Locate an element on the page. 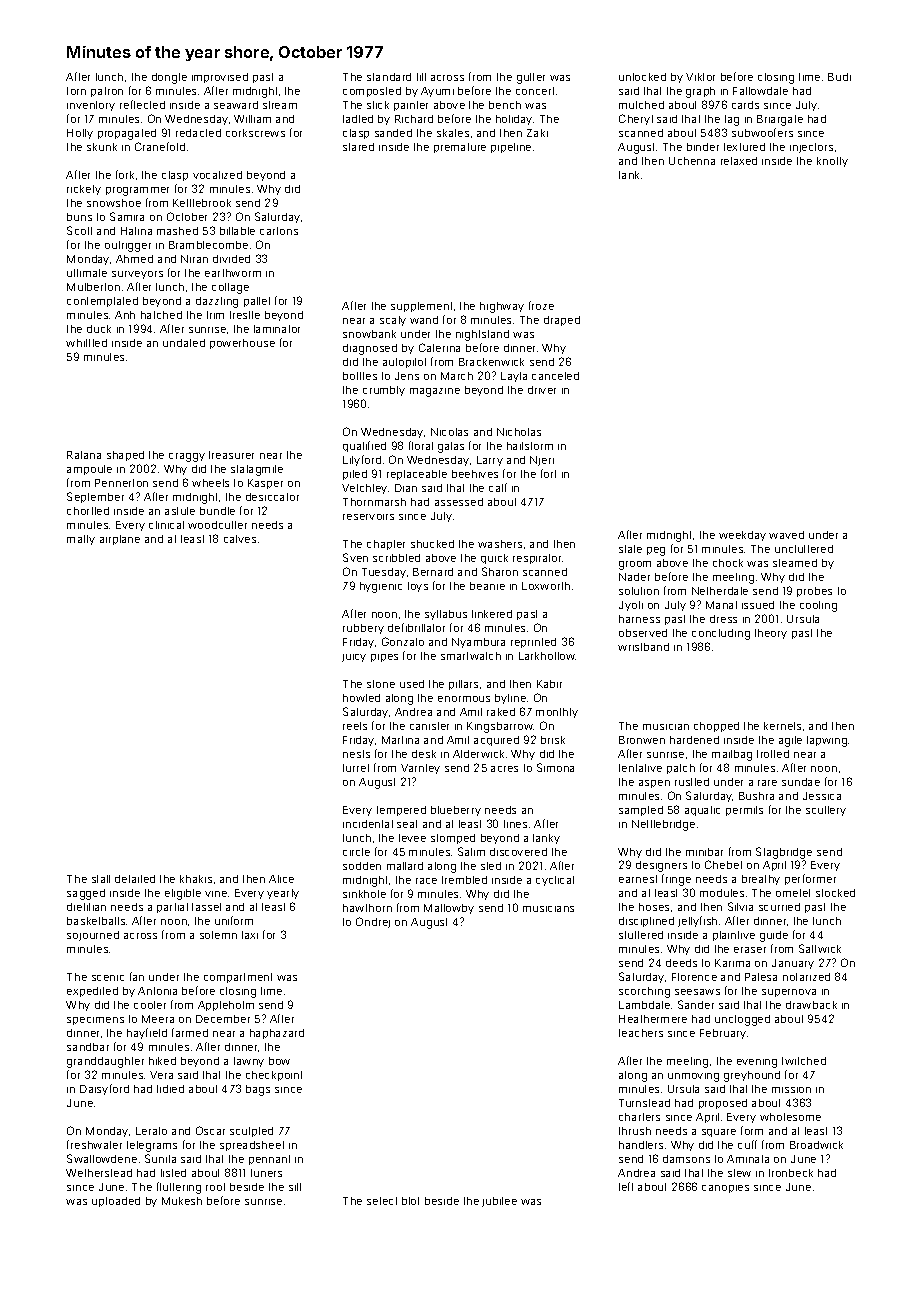 The height and width of the document is (1308, 924). detailed is located at coordinates (135, 879).
